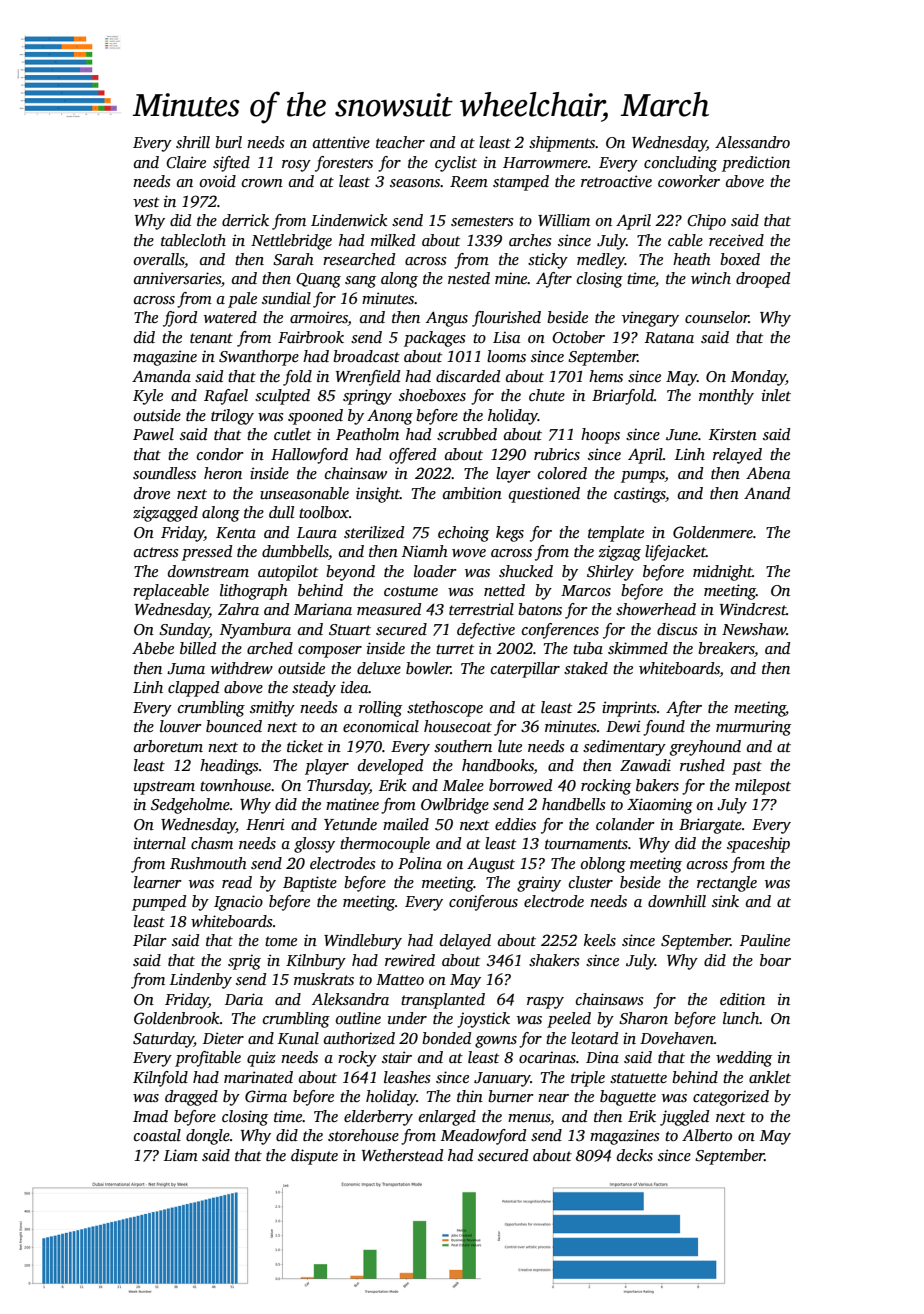  Describe the element at coordinates (520, 785) in the page. I see `borrowed` at that location.
